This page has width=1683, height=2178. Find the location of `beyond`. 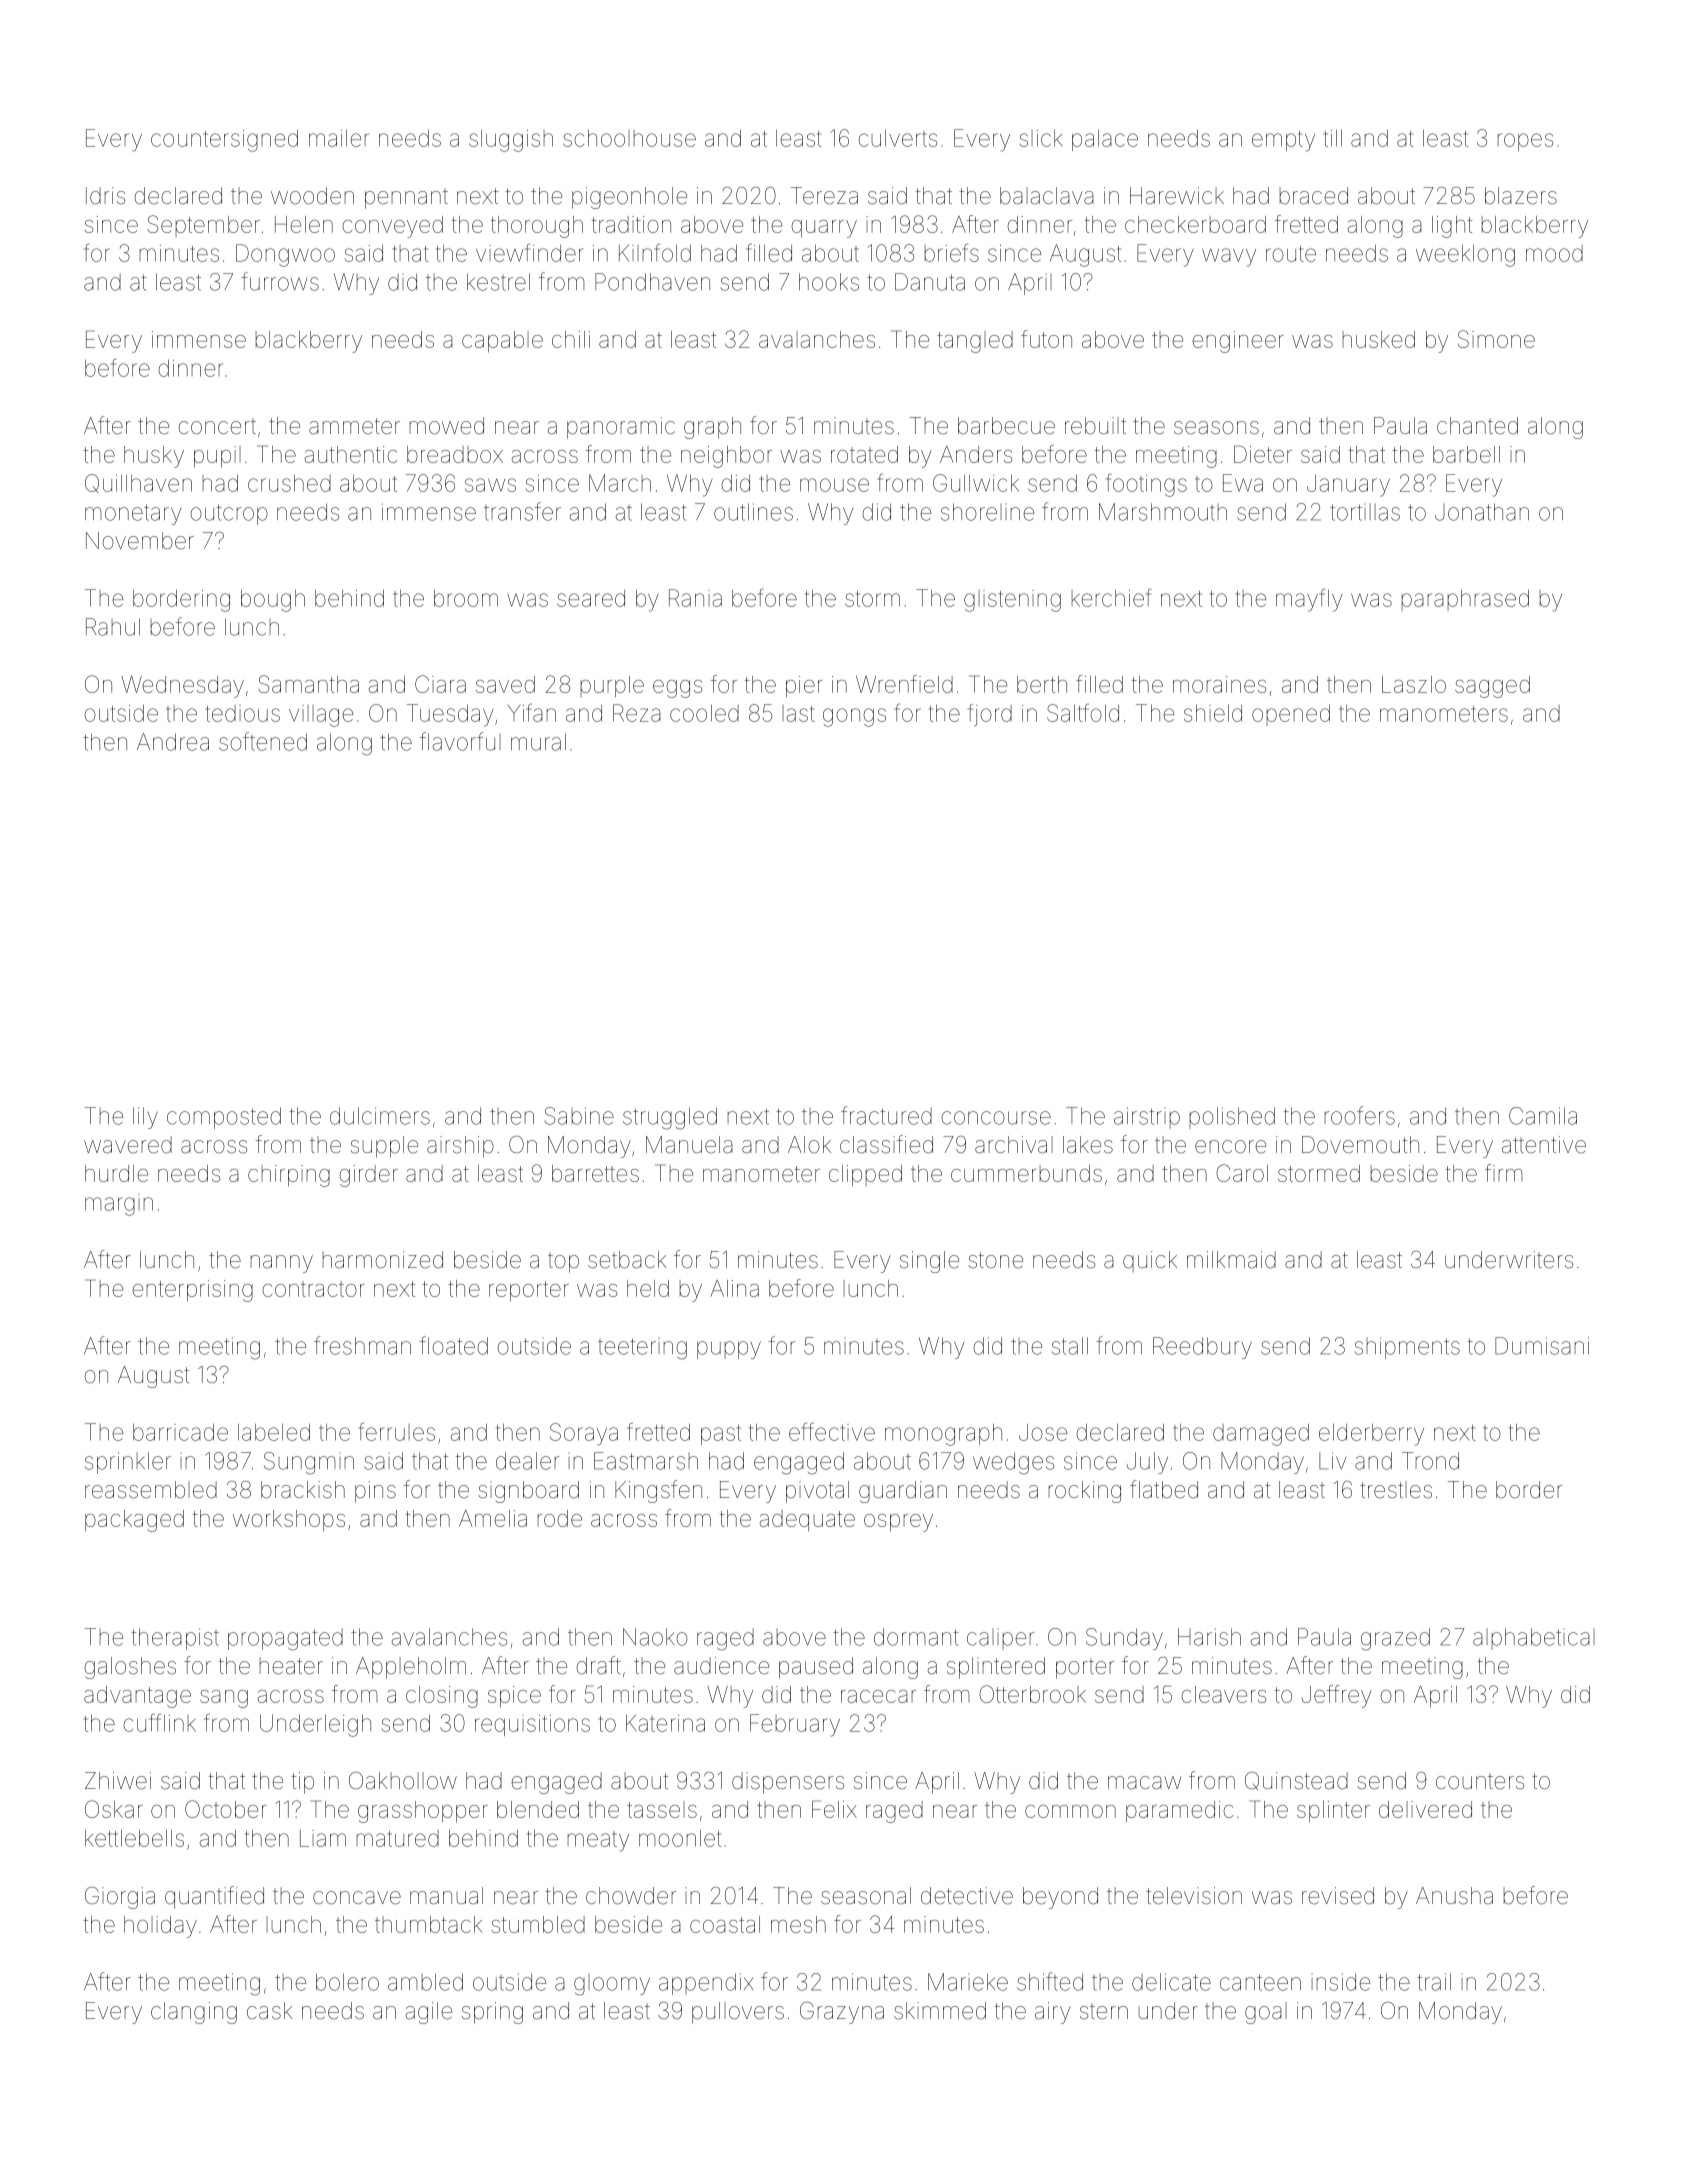

beyond is located at coordinates (1060, 1898).
